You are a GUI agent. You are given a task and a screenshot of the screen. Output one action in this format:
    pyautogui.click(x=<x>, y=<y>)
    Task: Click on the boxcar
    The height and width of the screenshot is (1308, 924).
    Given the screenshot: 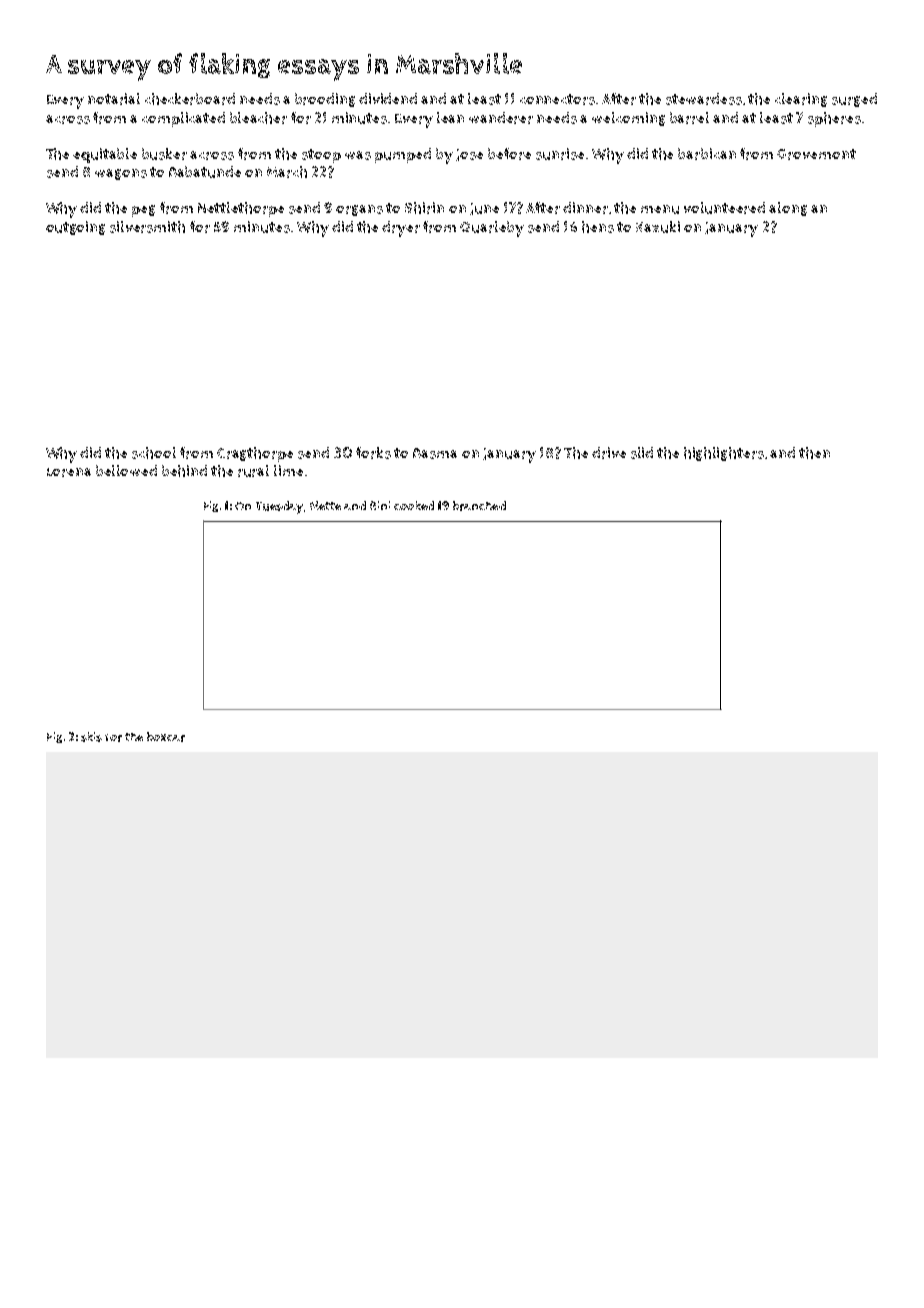 What is the action you would take?
    pyautogui.click(x=166, y=737)
